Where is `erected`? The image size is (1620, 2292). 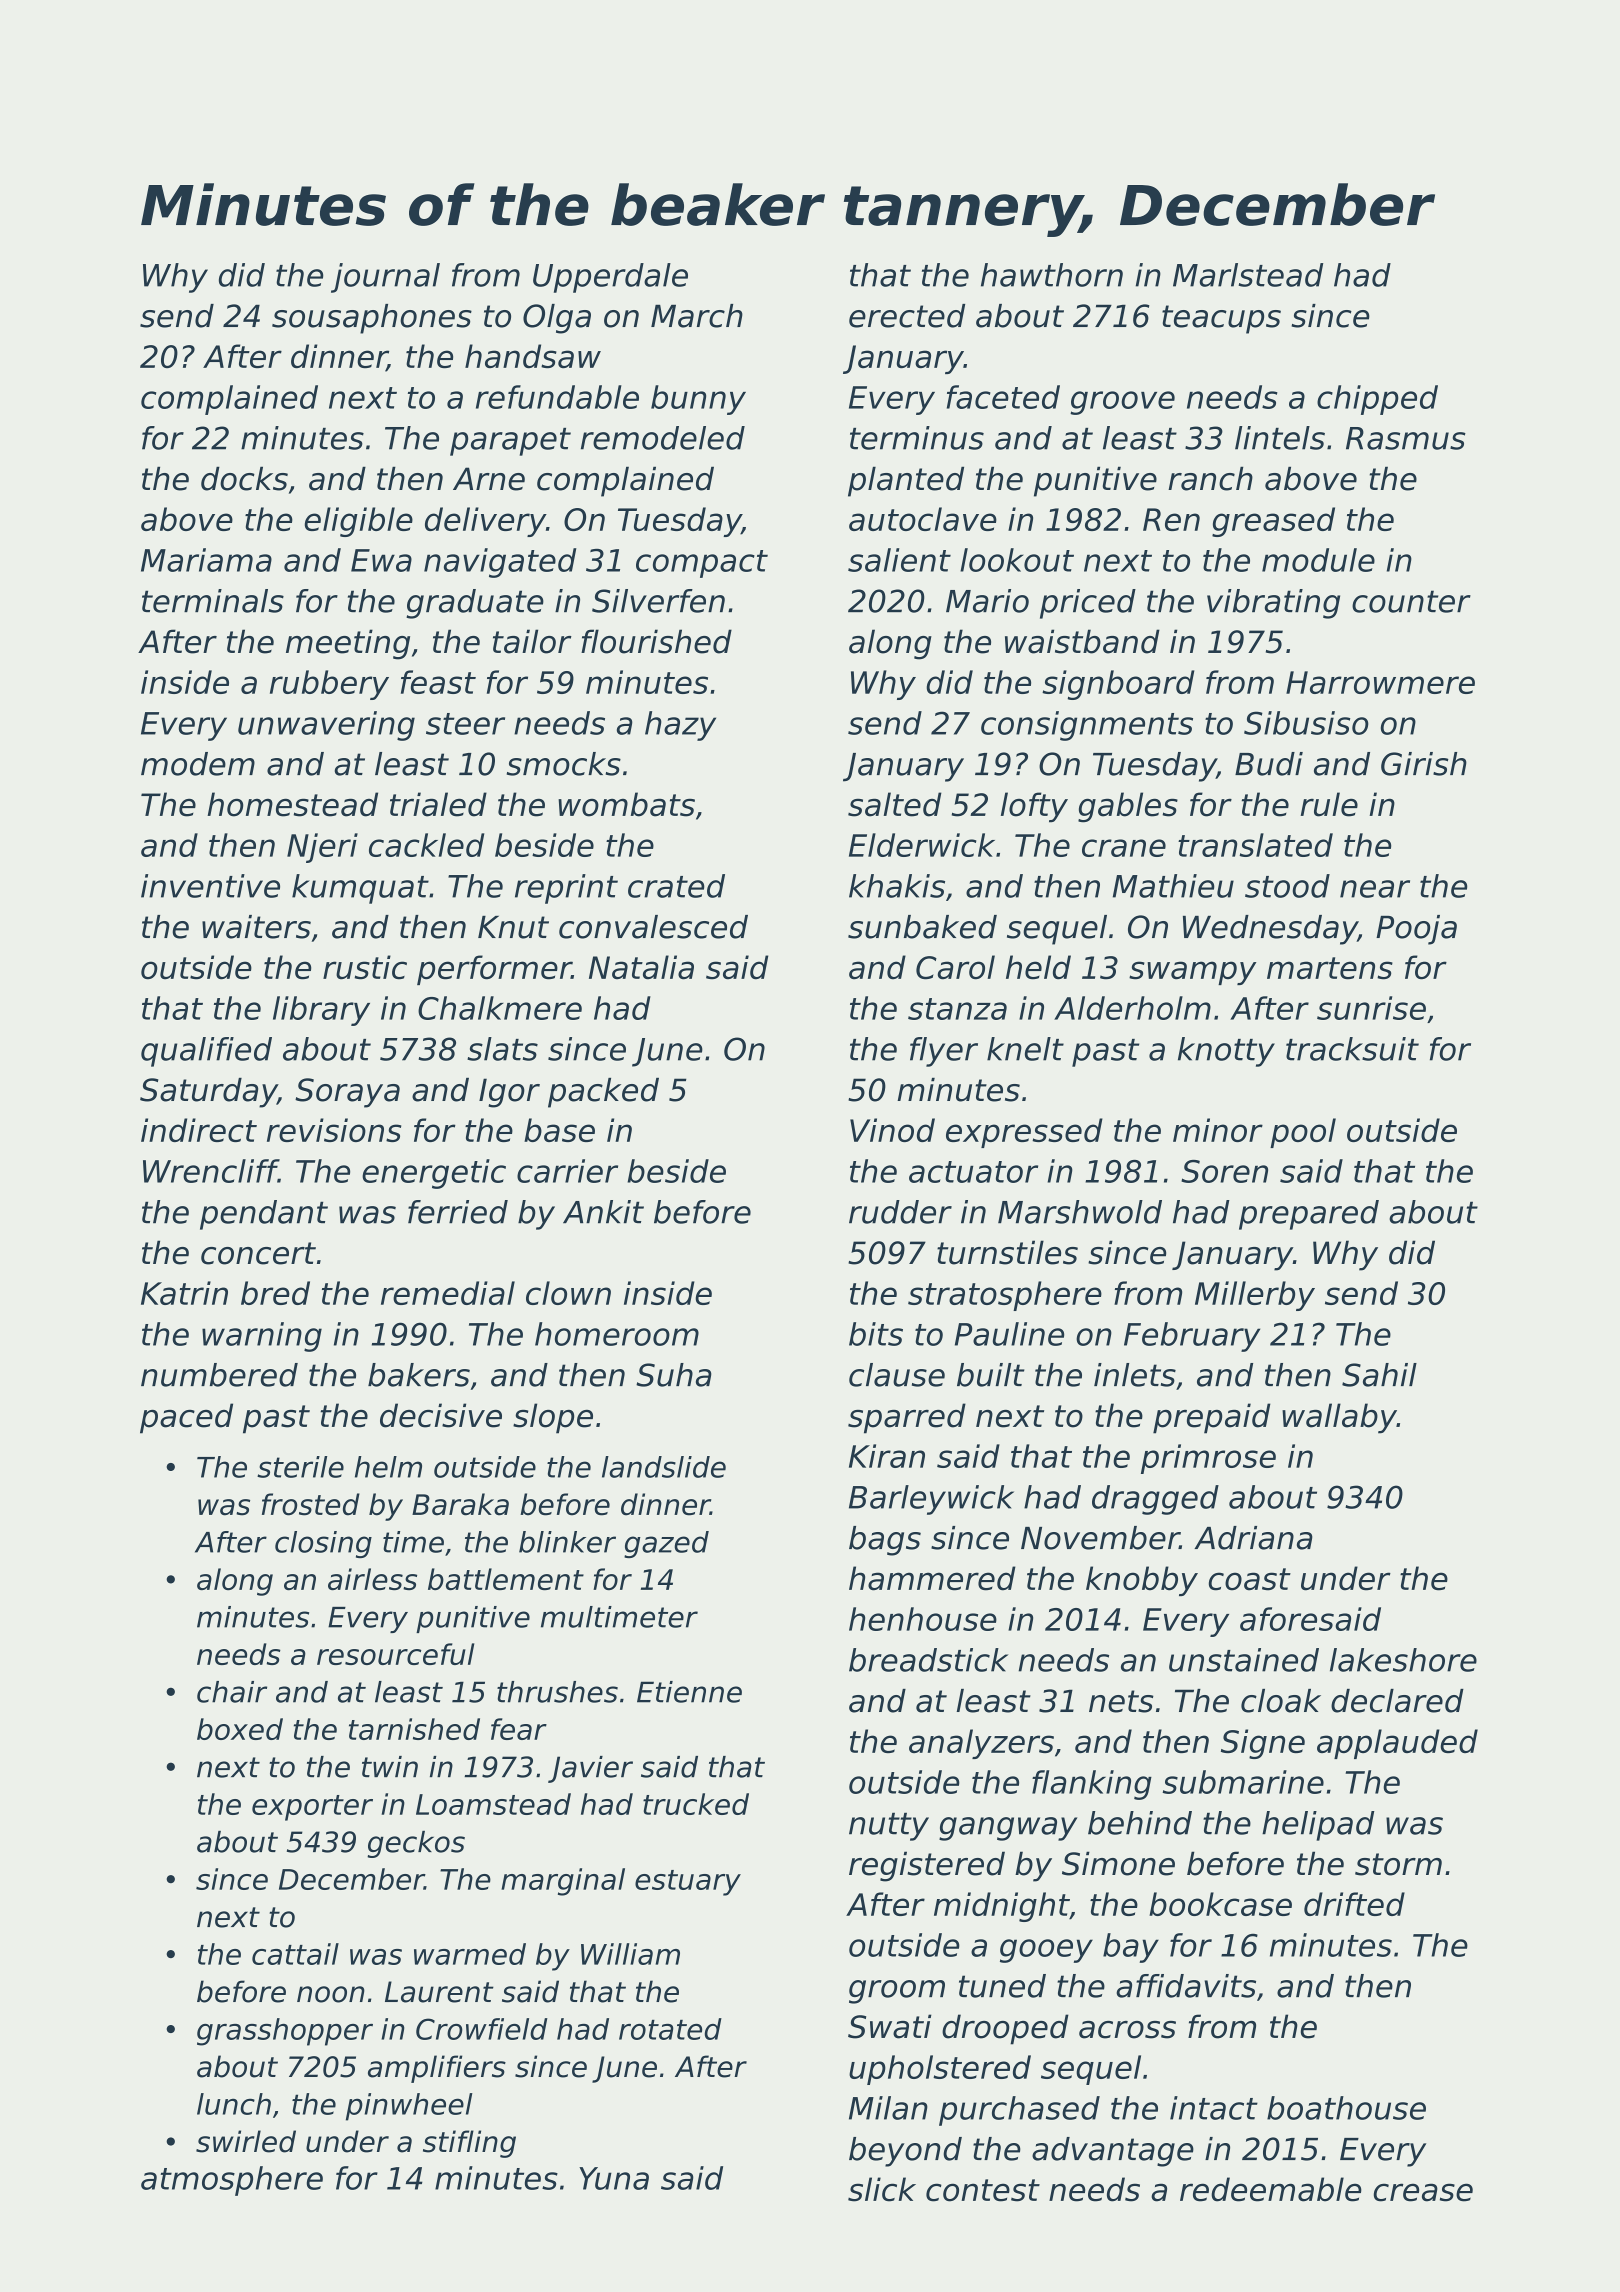 erected is located at coordinates (907, 316).
